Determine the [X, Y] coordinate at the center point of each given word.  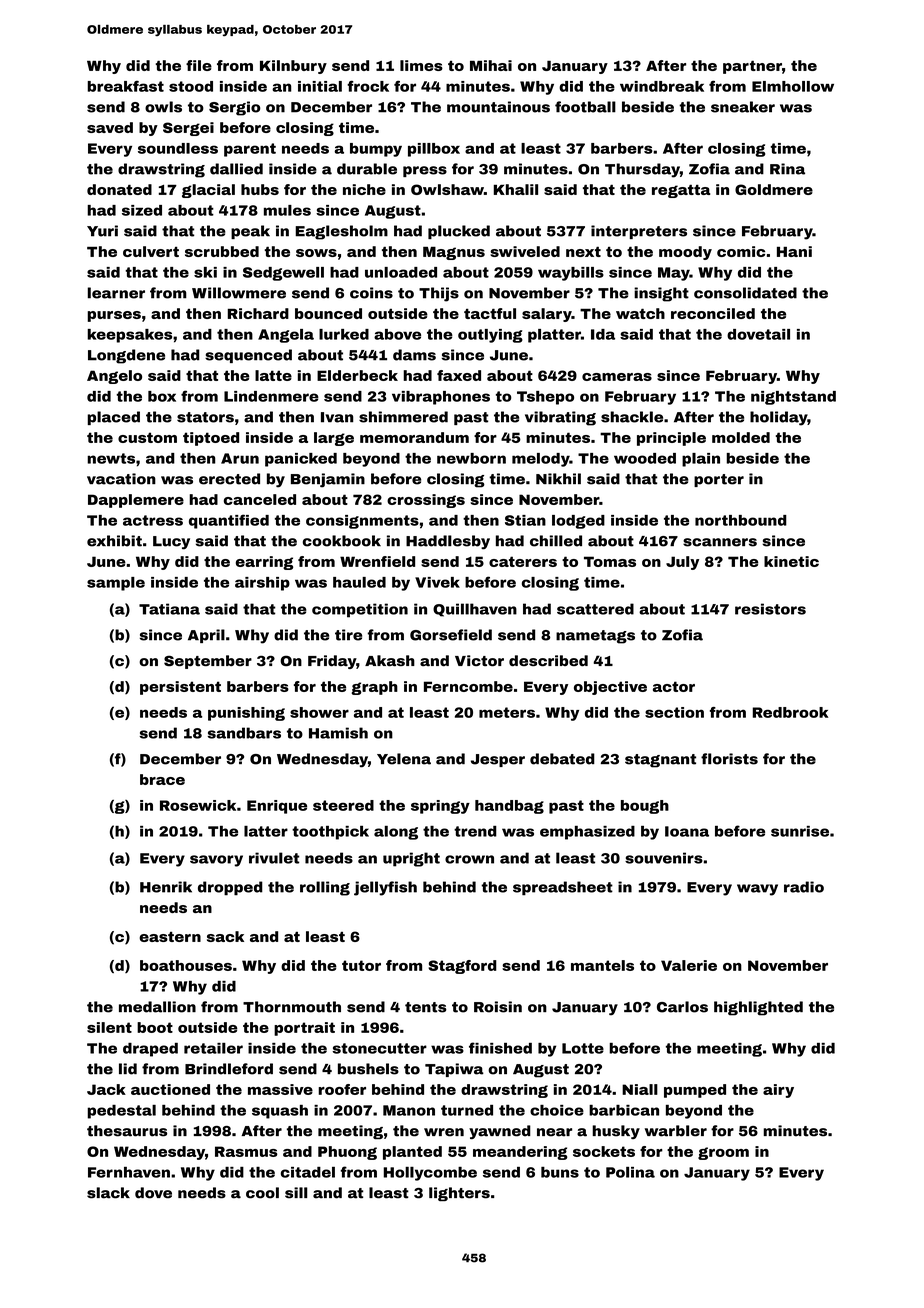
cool [262, 1193]
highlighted [758, 1008]
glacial [208, 191]
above [397, 334]
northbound [741, 520]
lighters [459, 1194]
